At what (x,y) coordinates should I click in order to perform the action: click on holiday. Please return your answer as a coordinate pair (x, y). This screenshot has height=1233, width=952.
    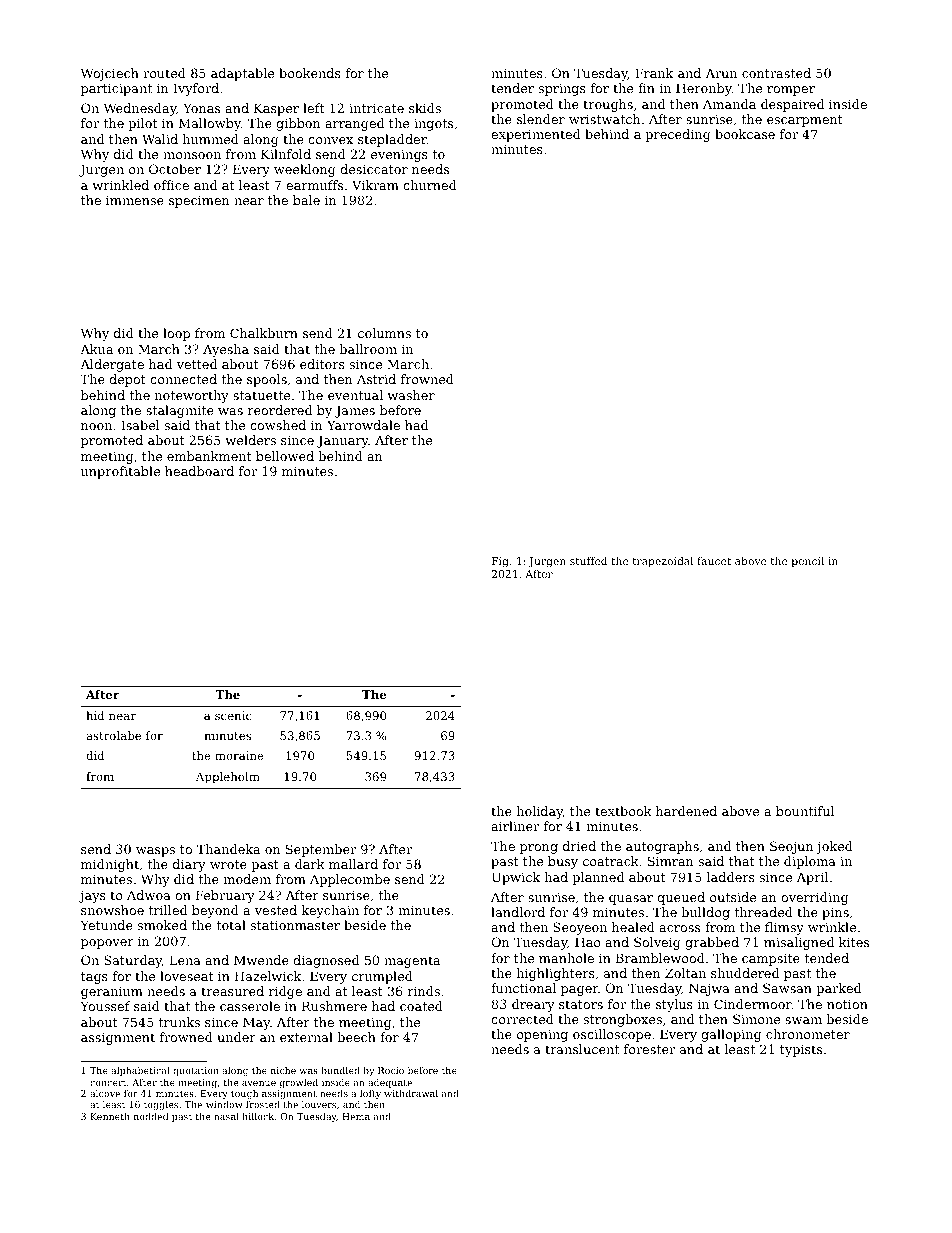
    Looking at the image, I should click on (540, 812).
